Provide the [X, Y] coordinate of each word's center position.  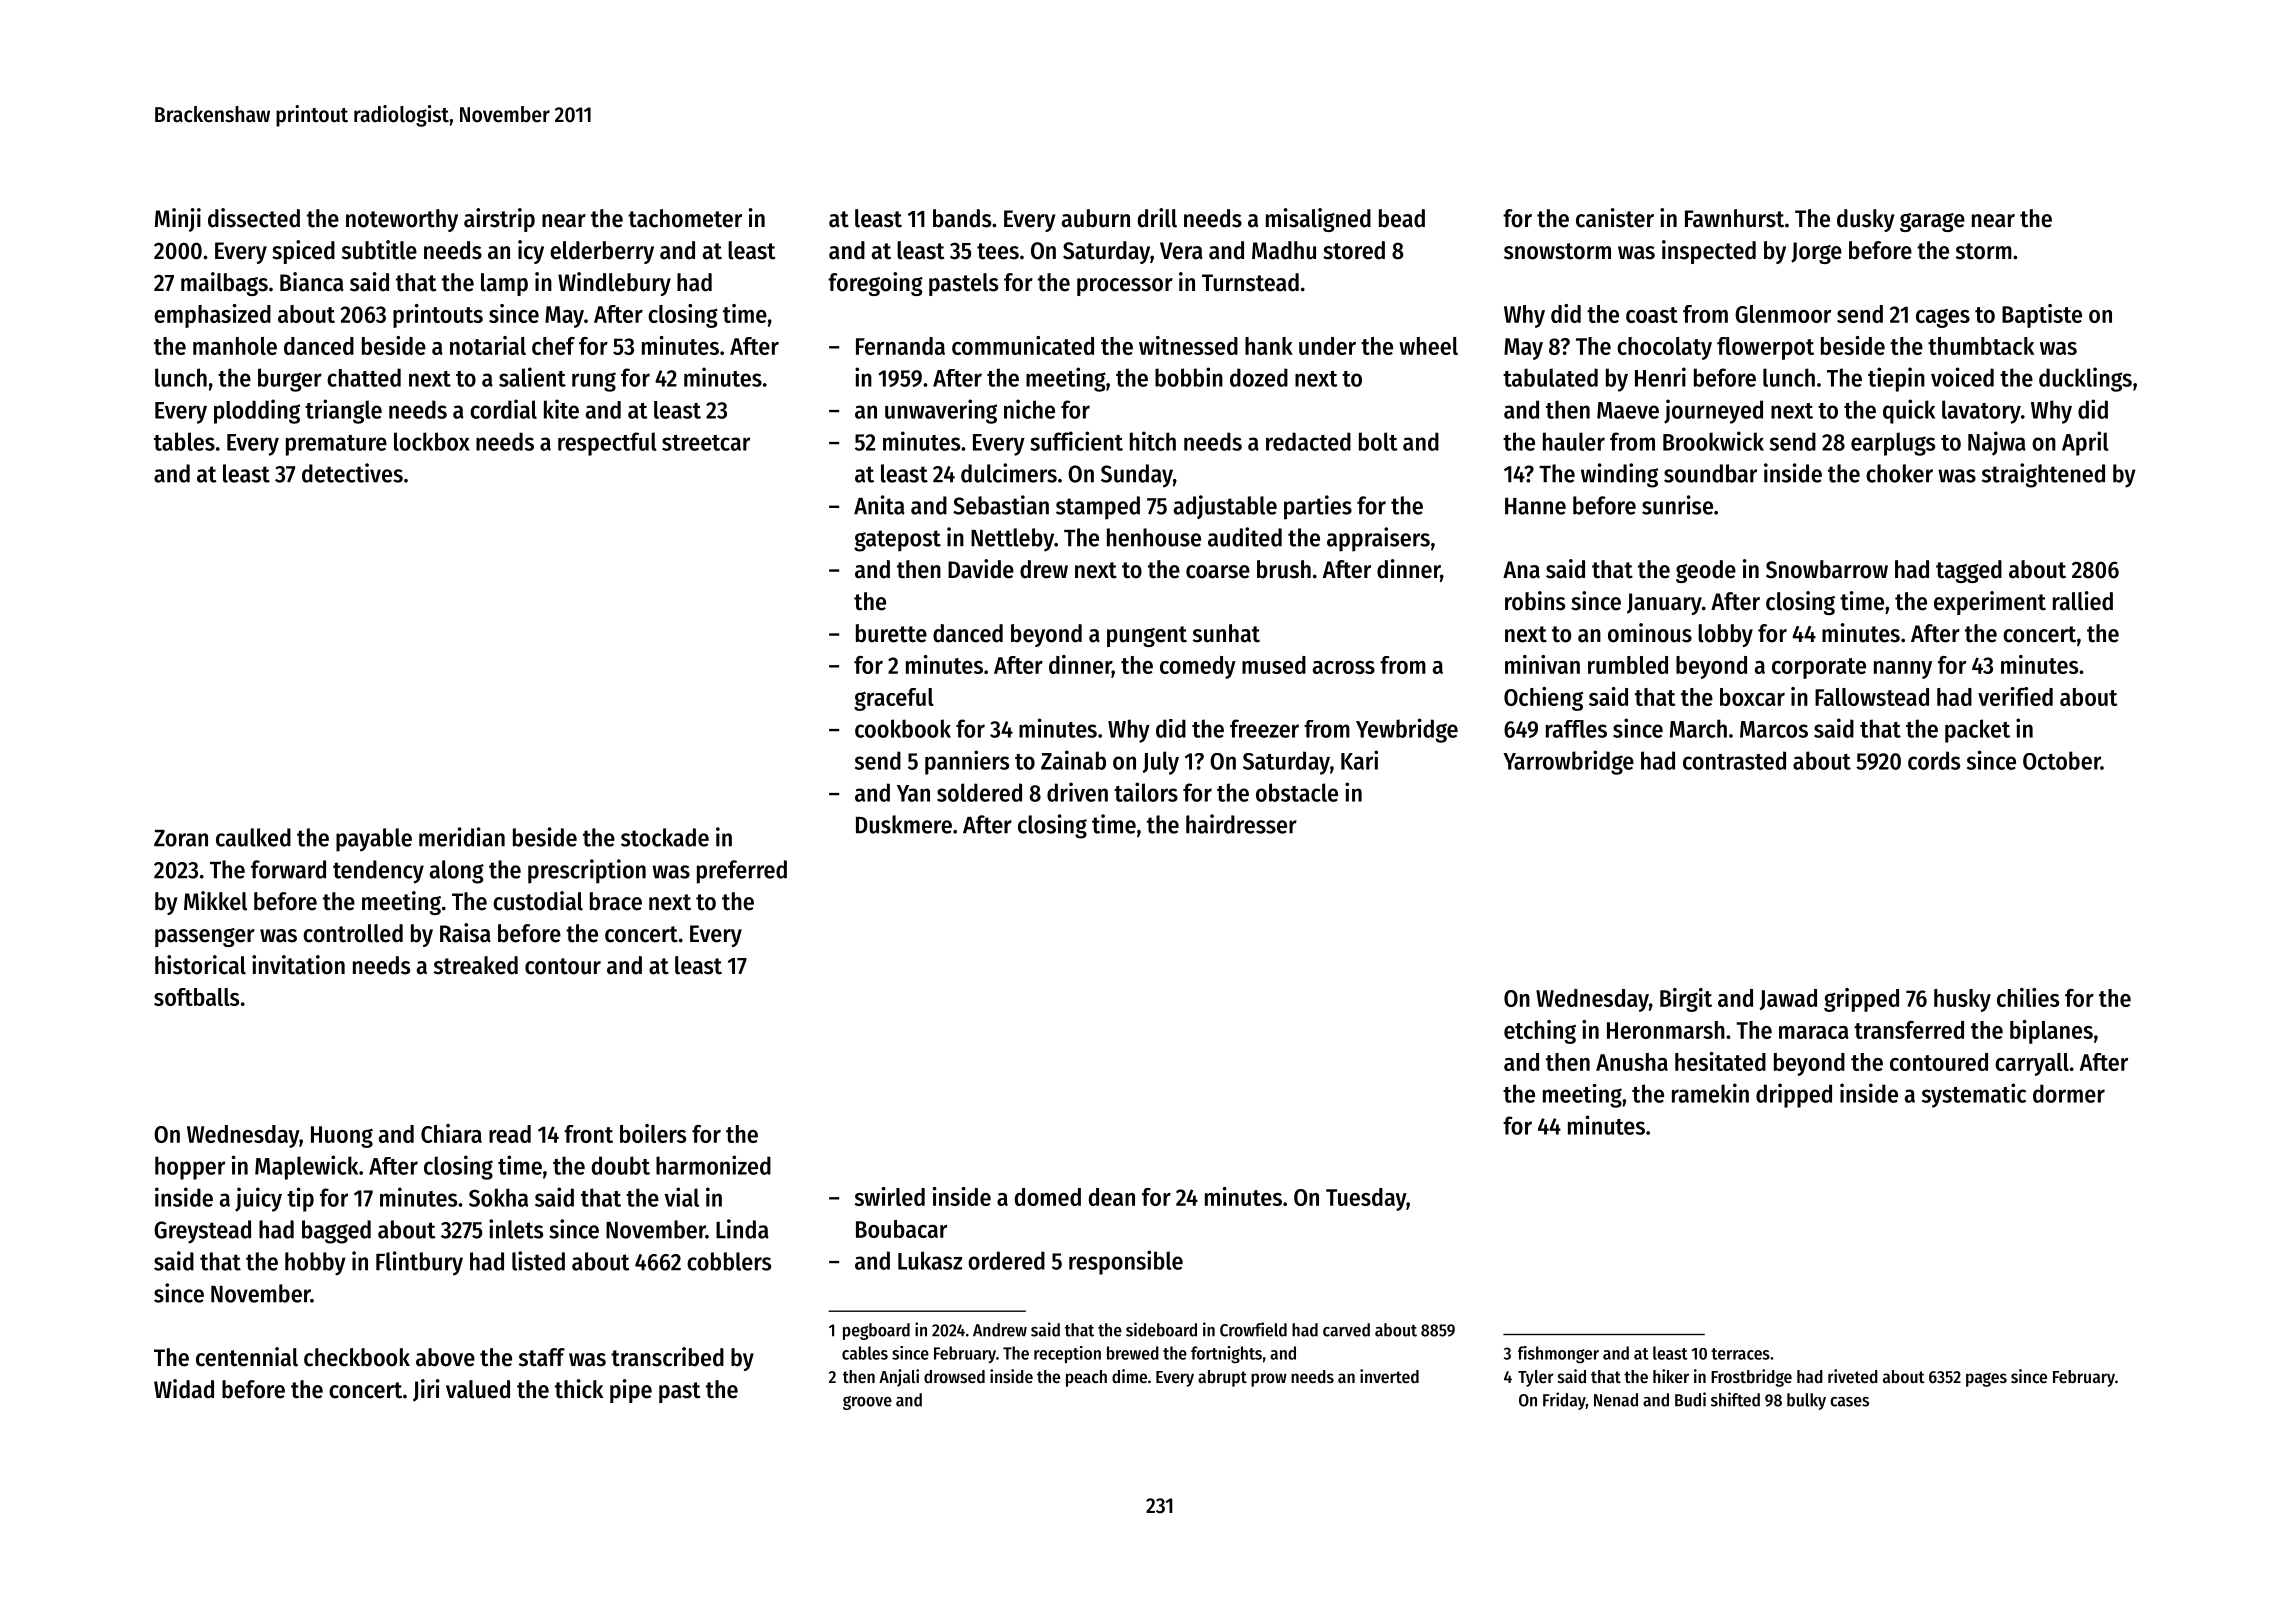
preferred [742, 872]
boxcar [1752, 697]
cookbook [903, 728]
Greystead [202, 1232]
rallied [2083, 601]
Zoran [181, 838]
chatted [364, 377]
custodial [538, 901]
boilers [653, 1133]
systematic [1974, 1095]
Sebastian [1001, 505]
